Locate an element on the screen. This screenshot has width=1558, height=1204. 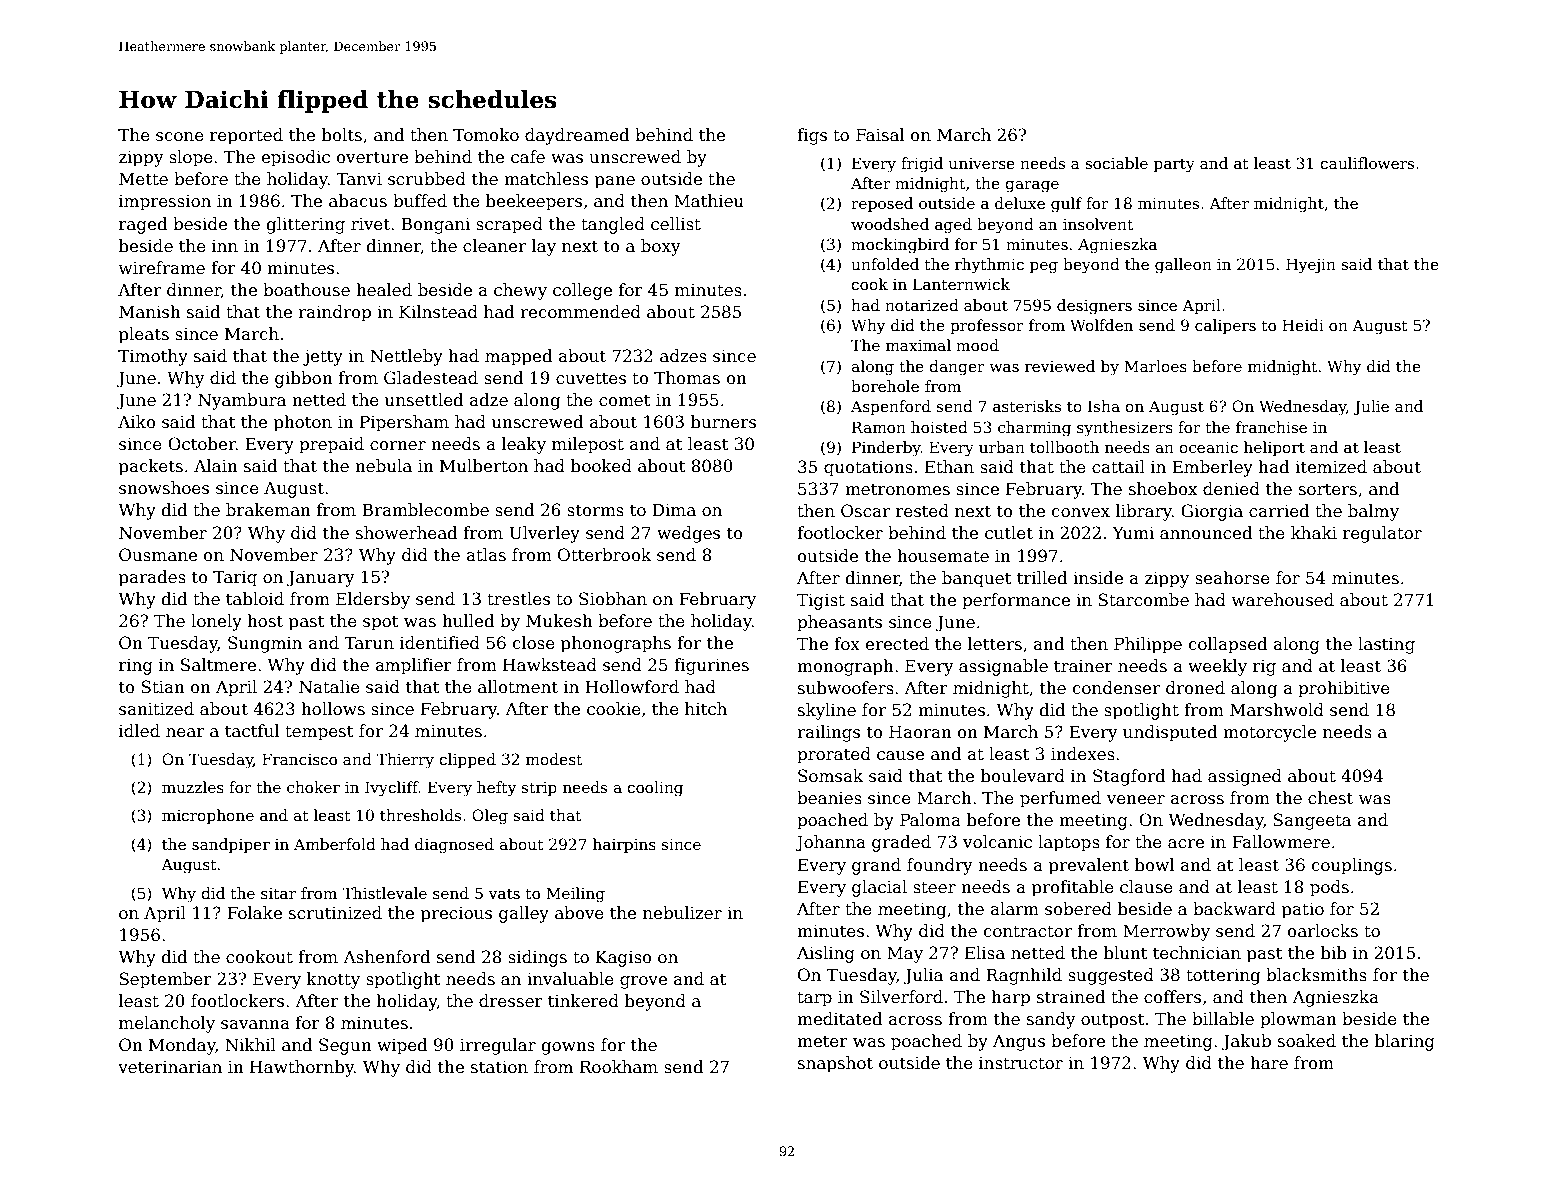
Mathieu is located at coordinates (709, 201).
